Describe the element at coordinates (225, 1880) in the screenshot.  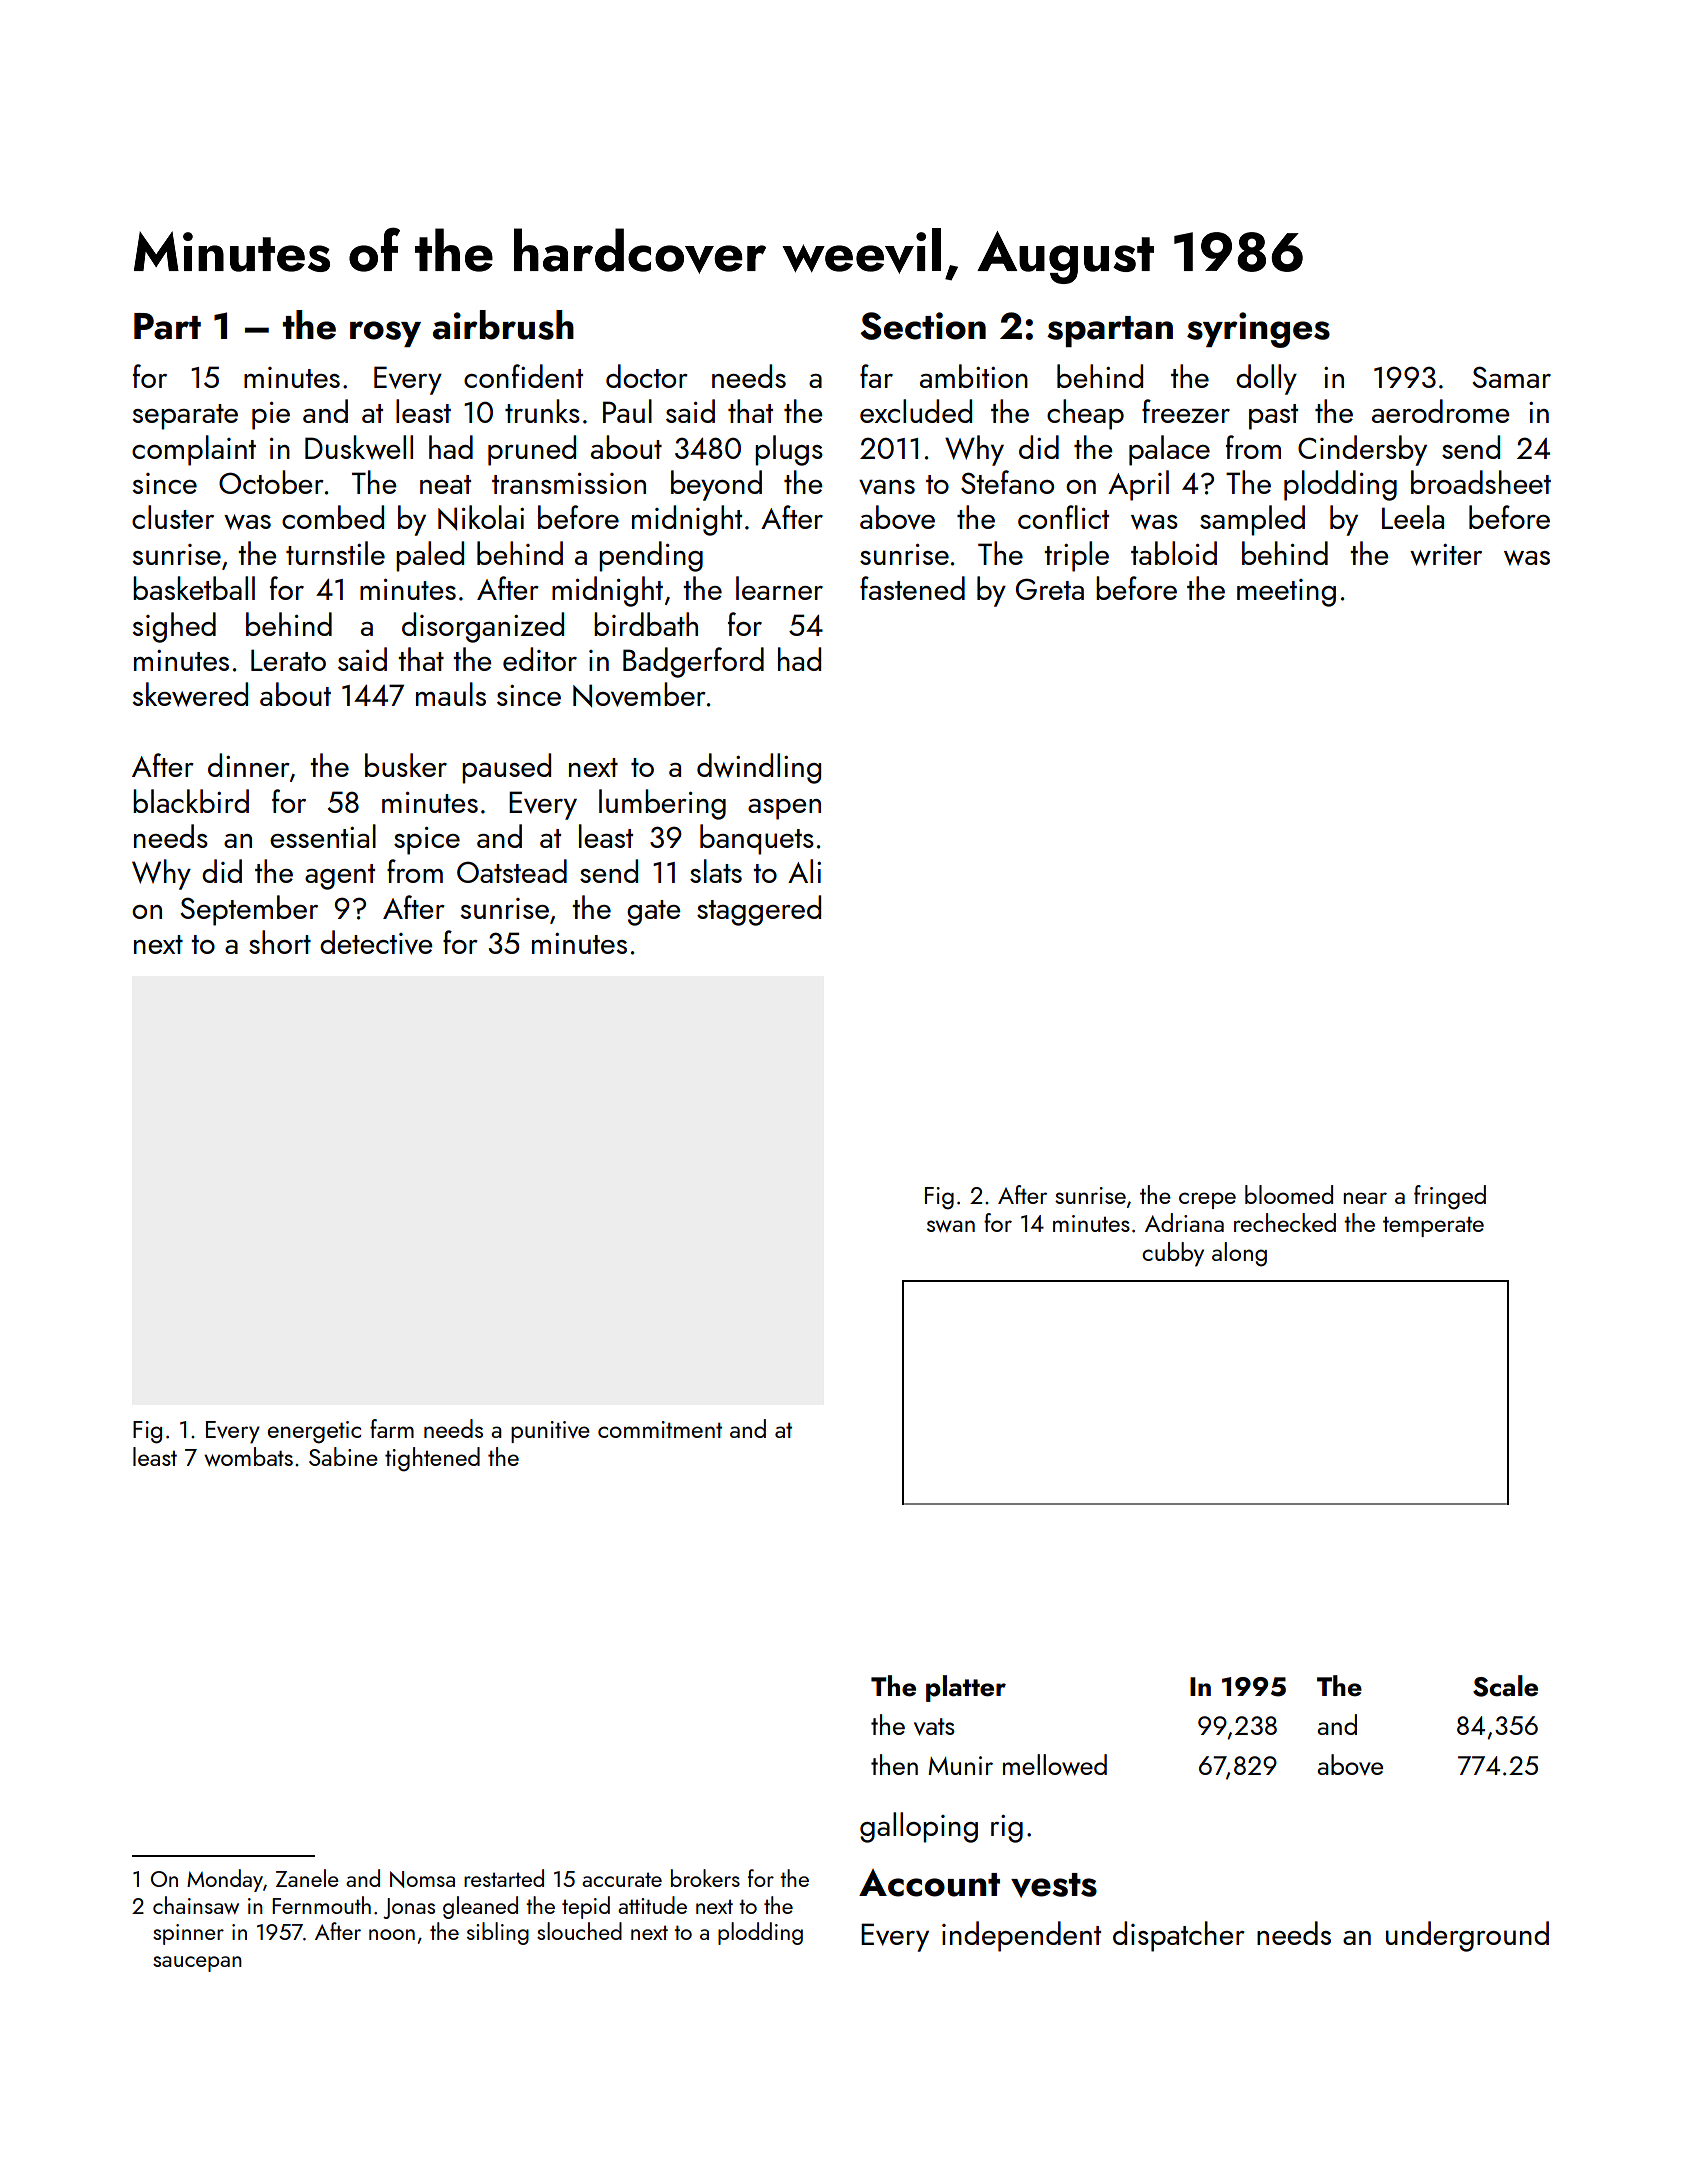
I see `Monday` at that location.
